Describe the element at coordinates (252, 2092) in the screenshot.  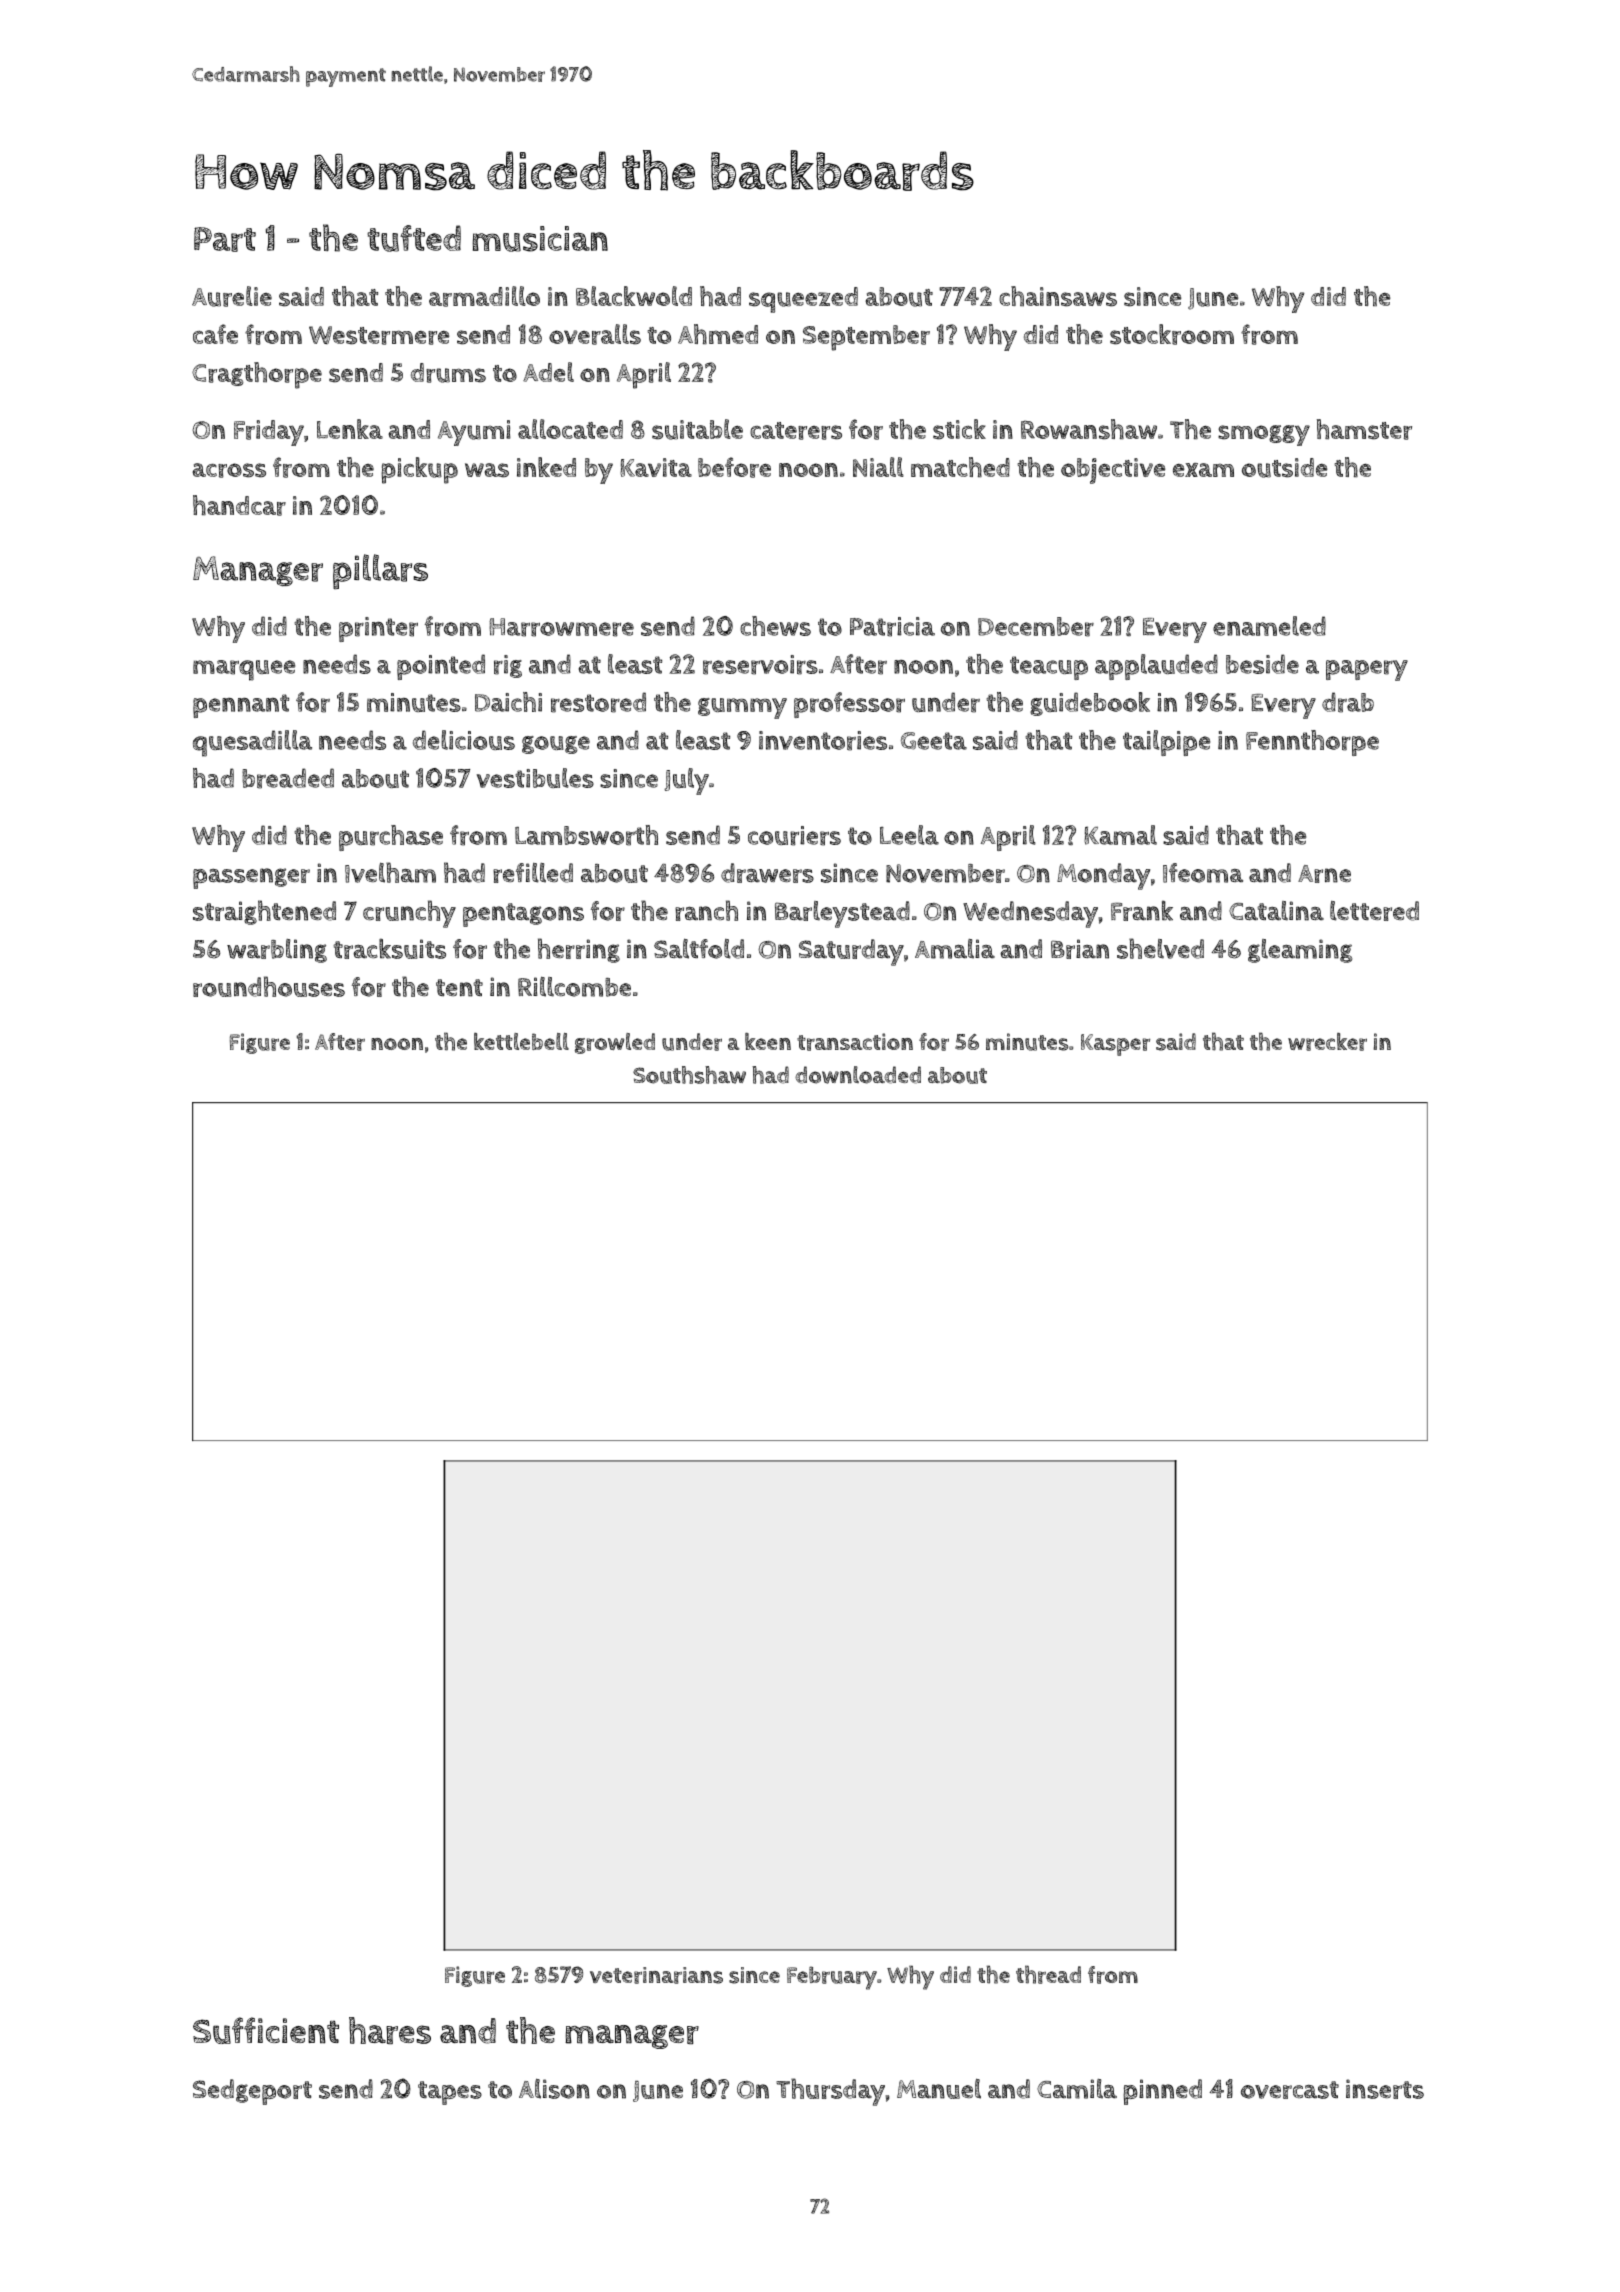
I see `Sedgeport` at that location.
